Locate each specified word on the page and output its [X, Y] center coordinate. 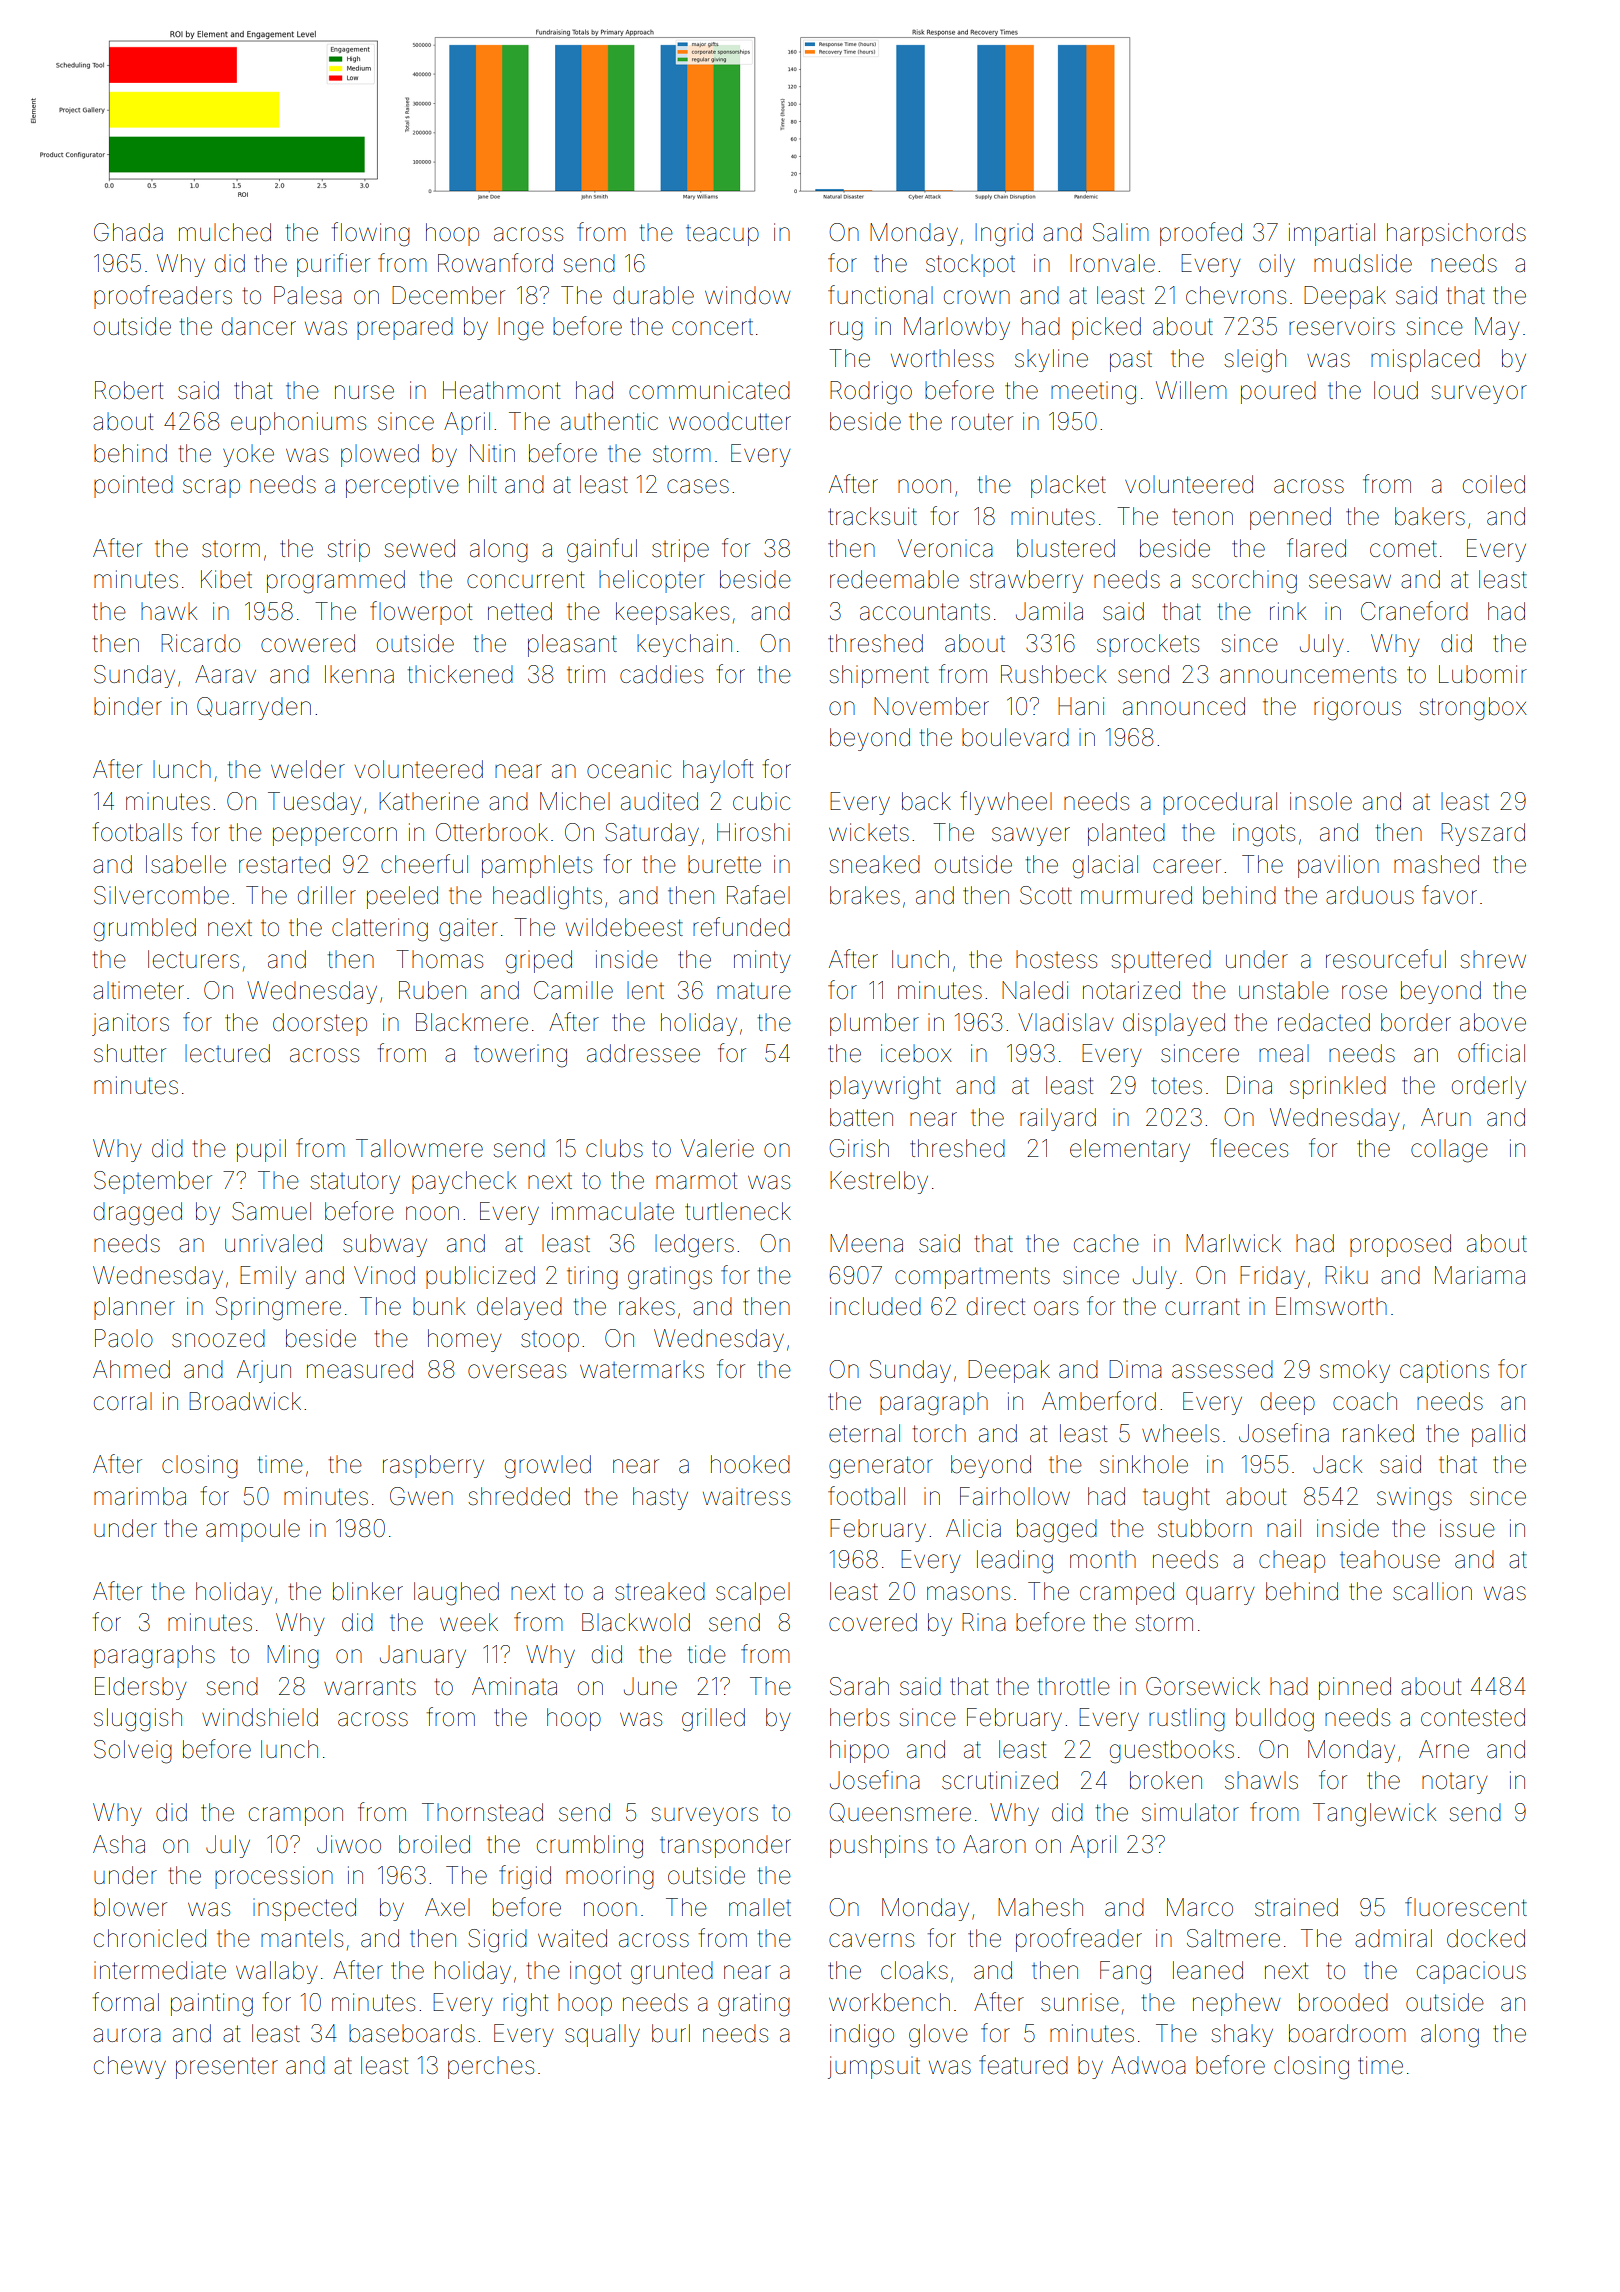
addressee [643, 1053]
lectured [227, 1053]
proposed [1400, 1245]
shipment [879, 676]
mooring [610, 1878]
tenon [1203, 517]
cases [698, 486]
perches [491, 2067]
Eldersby [140, 1688]
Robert [129, 390]
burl [671, 2033]
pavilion [1338, 866]
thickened [460, 674]
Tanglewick [1374, 1815]
